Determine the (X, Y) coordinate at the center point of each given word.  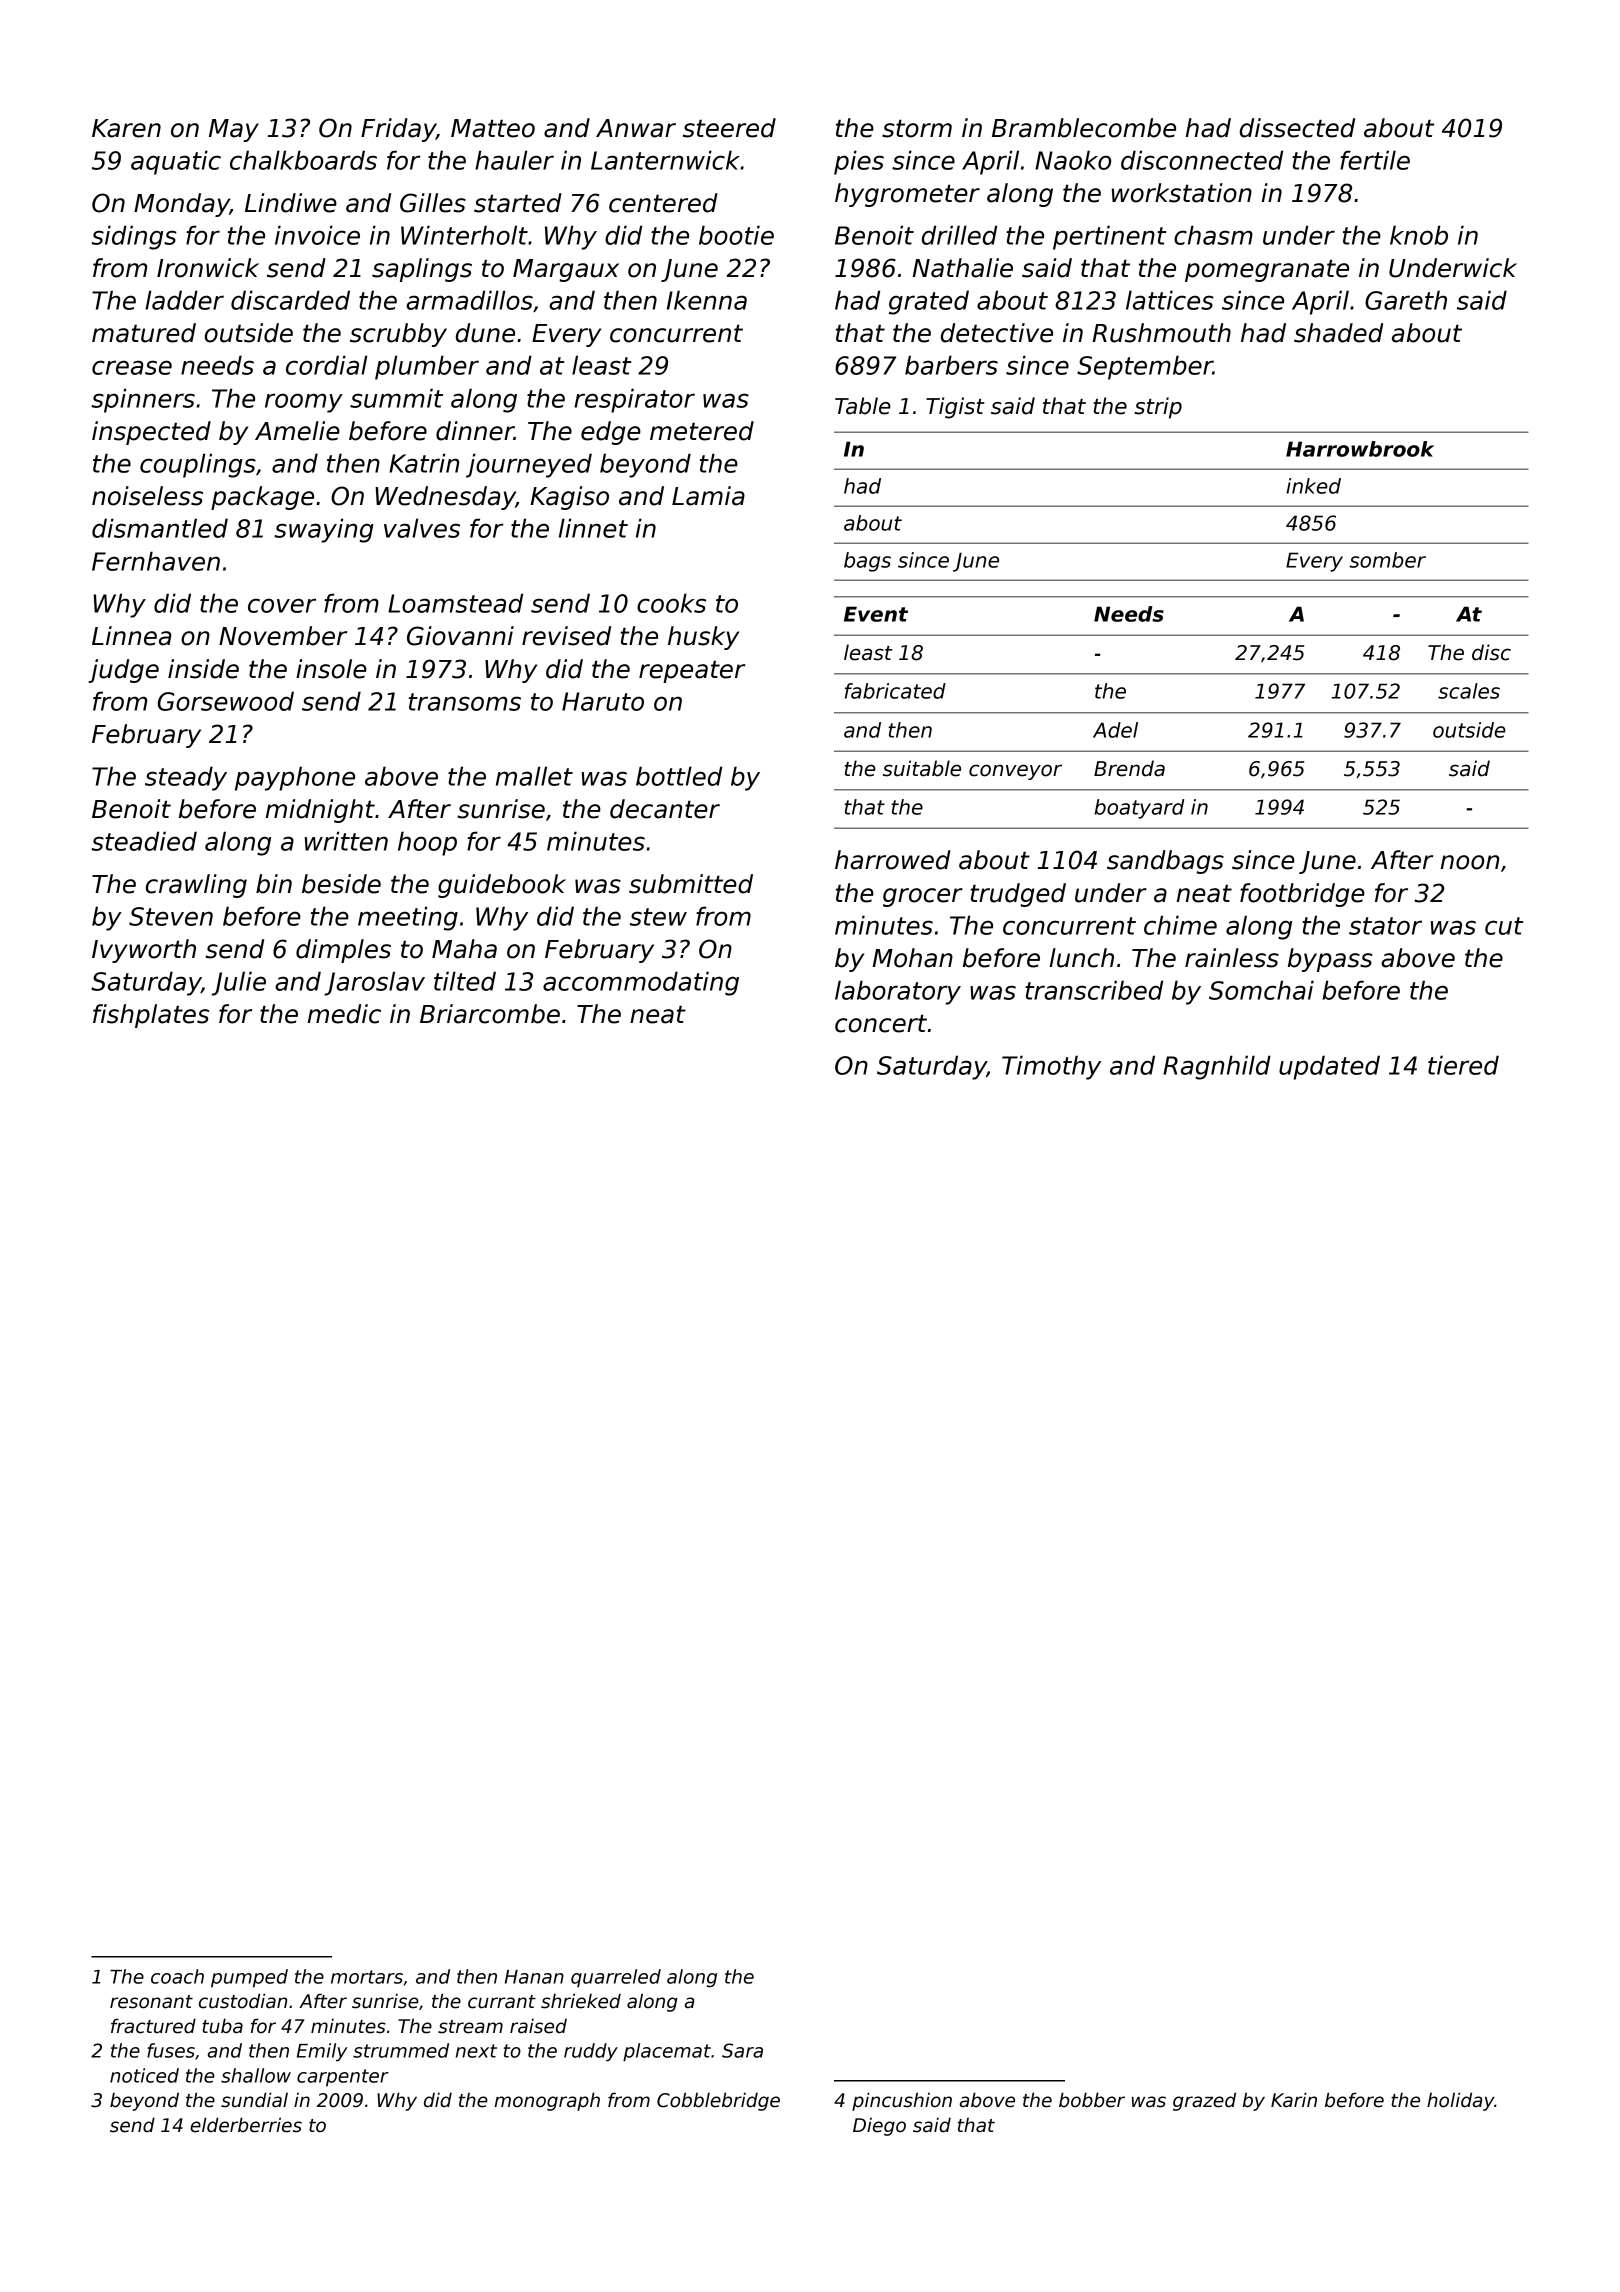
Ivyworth (144, 951)
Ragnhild (1217, 1067)
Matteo (493, 128)
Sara (742, 2050)
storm (917, 129)
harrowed (893, 860)
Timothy (1051, 1067)
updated (1329, 1067)
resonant (151, 2002)
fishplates (151, 1016)
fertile (1375, 160)
